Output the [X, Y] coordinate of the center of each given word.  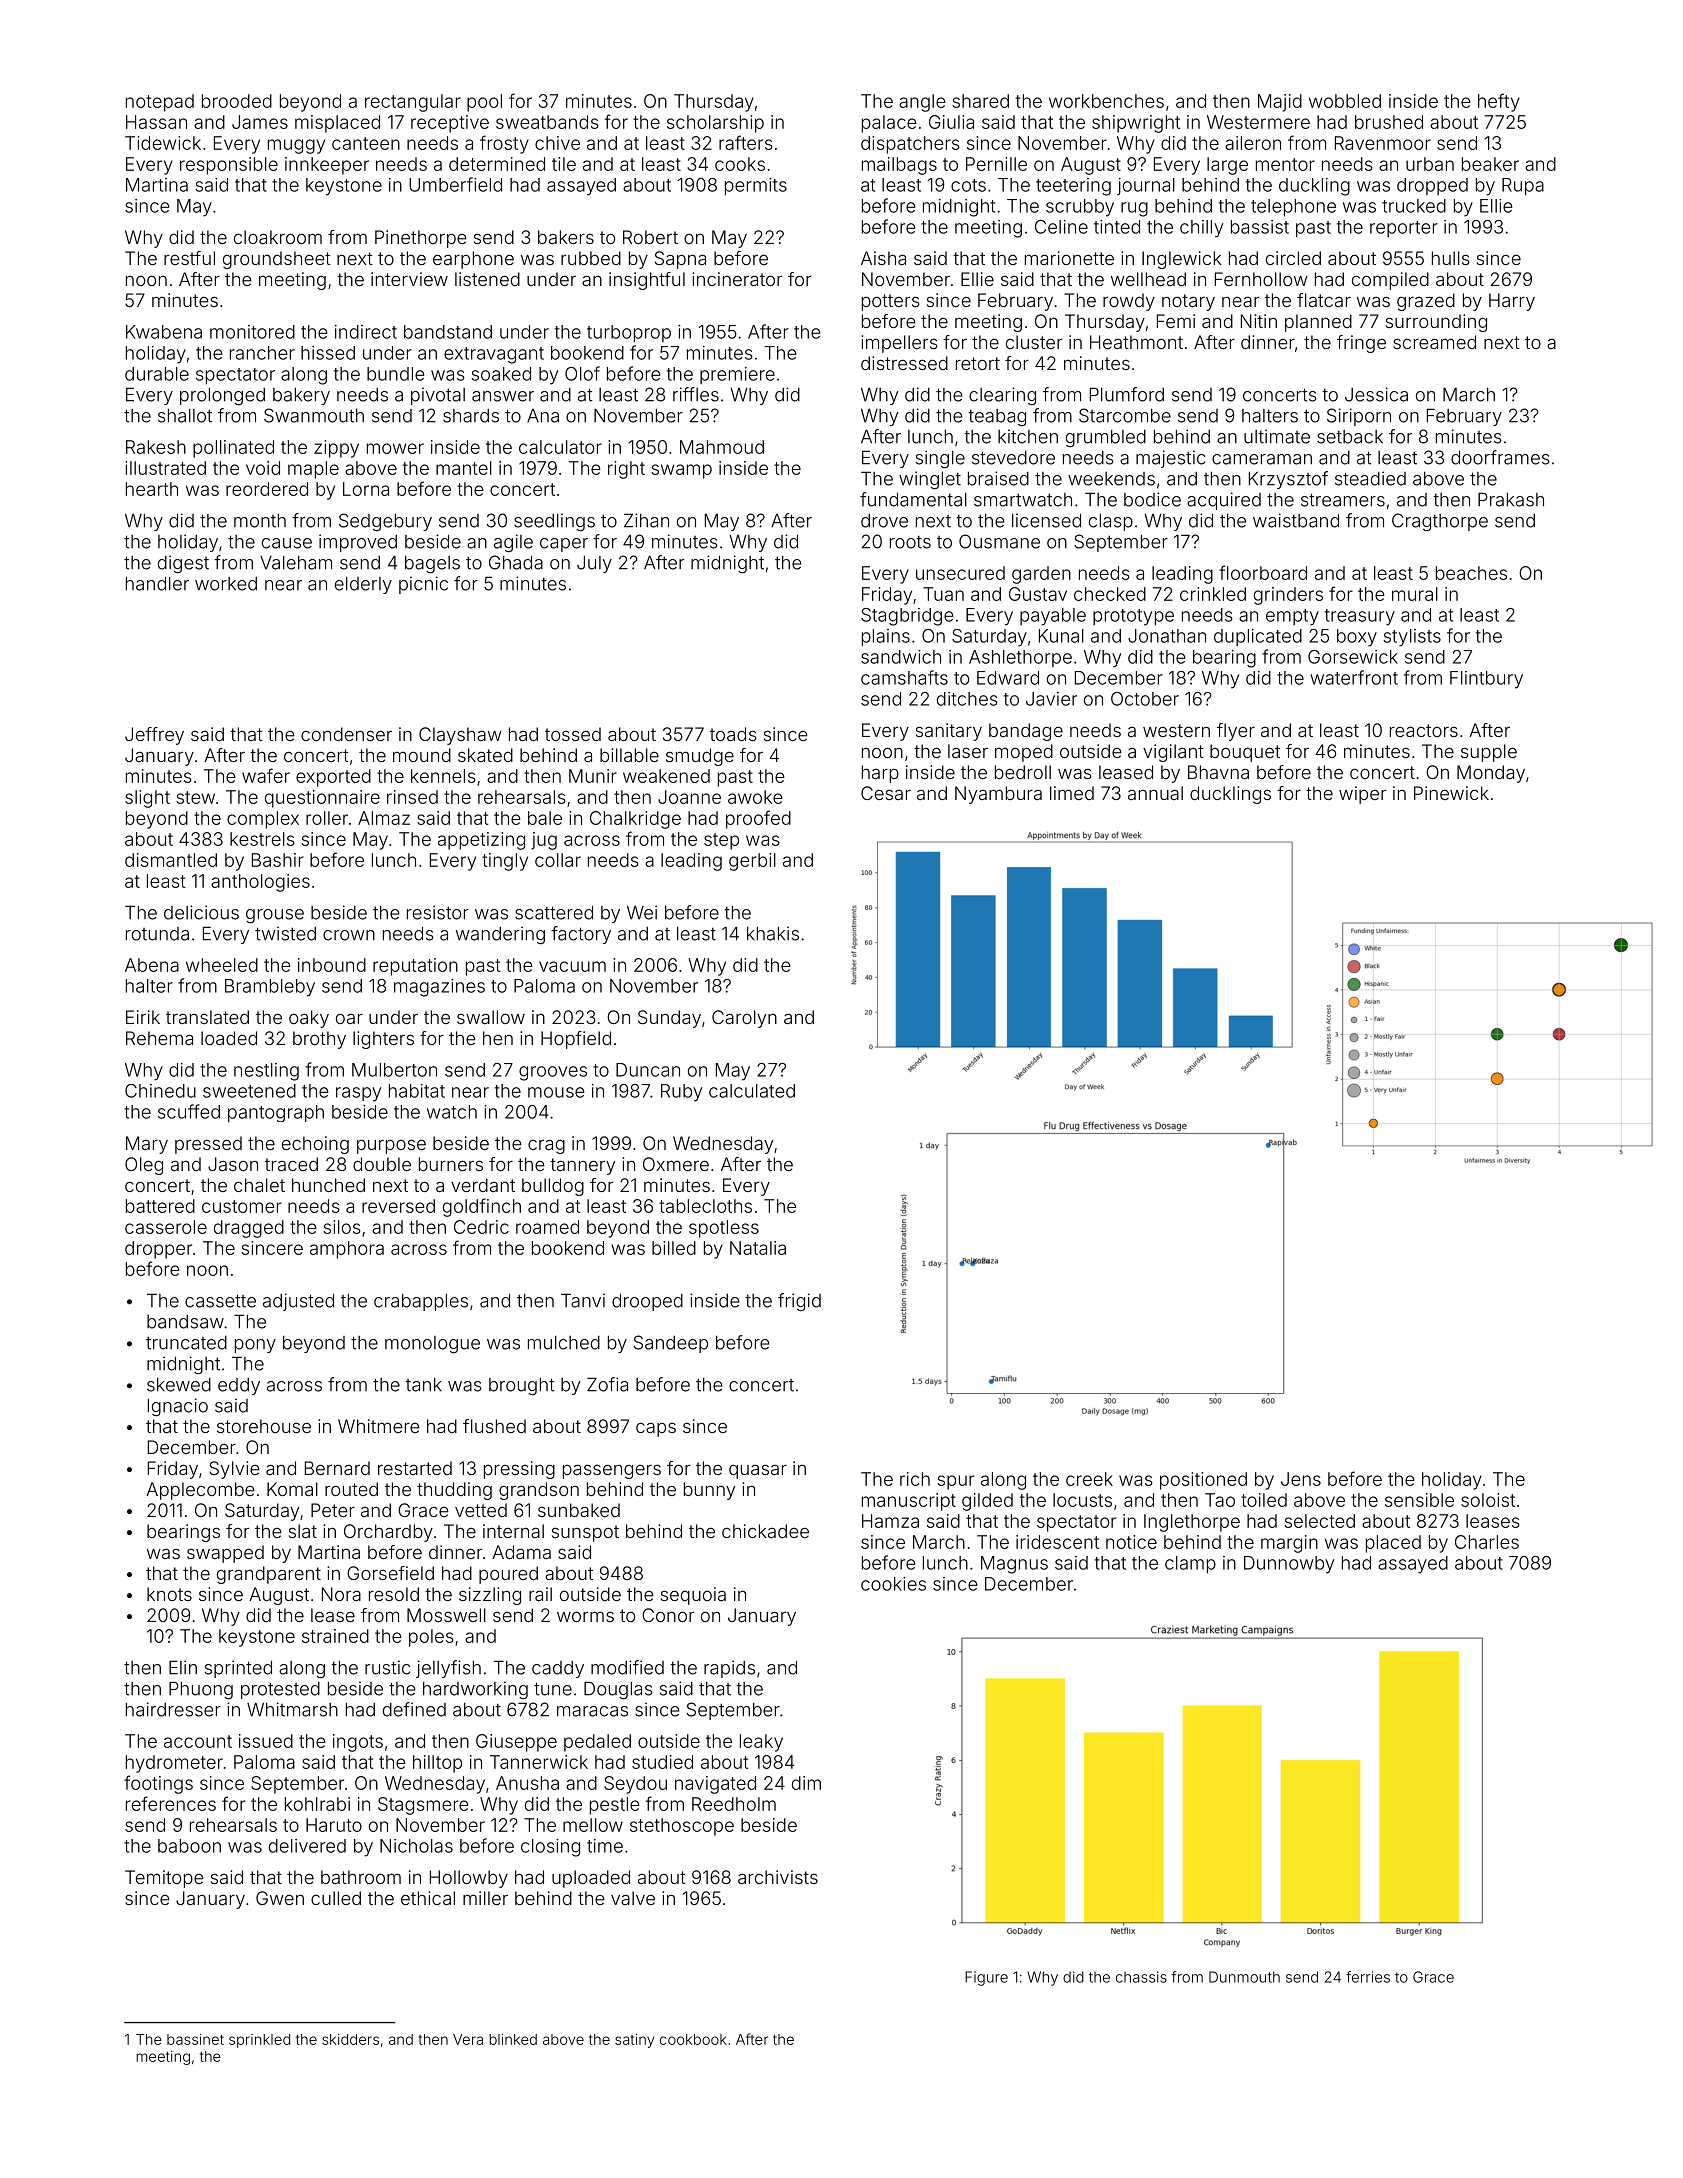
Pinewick [1451, 793]
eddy [239, 1386]
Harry [1512, 302]
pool [484, 103]
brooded [237, 101]
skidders [350, 2039]
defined [414, 1709]
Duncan [648, 1070]
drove [884, 521]
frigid [799, 1302]
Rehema [159, 1038]
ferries [1368, 1977]
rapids [729, 1669]
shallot [185, 415]
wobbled [1345, 101]
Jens [1301, 1479]
